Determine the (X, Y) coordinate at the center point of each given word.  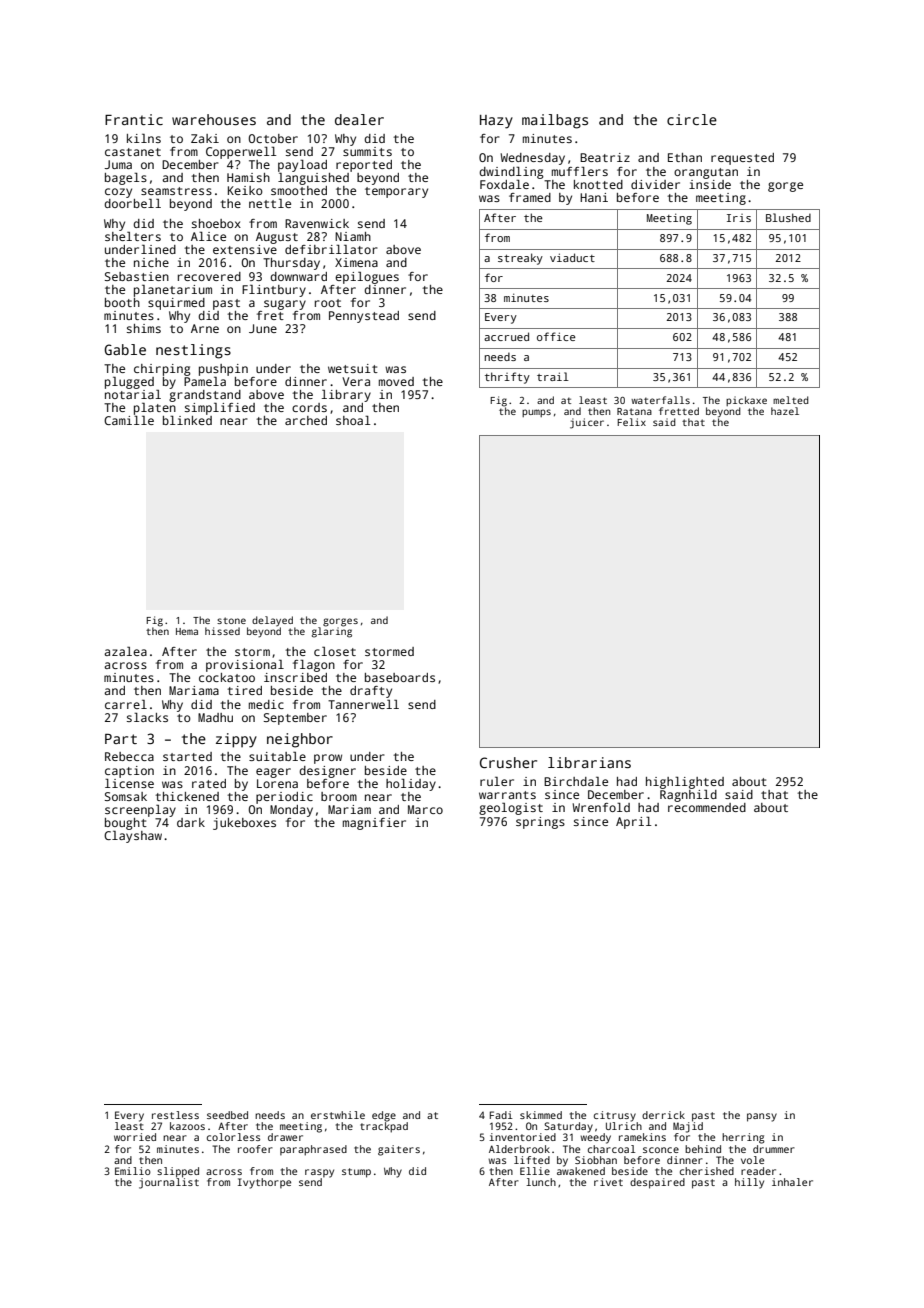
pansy (762, 1117)
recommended (707, 807)
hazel (785, 411)
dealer (359, 119)
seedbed (227, 1115)
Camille (129, 420)
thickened (187, 796)
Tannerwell (363, 704)
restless (175, 1115)
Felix (631, 422)
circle (692, 119)
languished (313, 179)
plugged (129, 383)
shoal (353, 420)
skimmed (541, 1115)
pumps (536, 413)
